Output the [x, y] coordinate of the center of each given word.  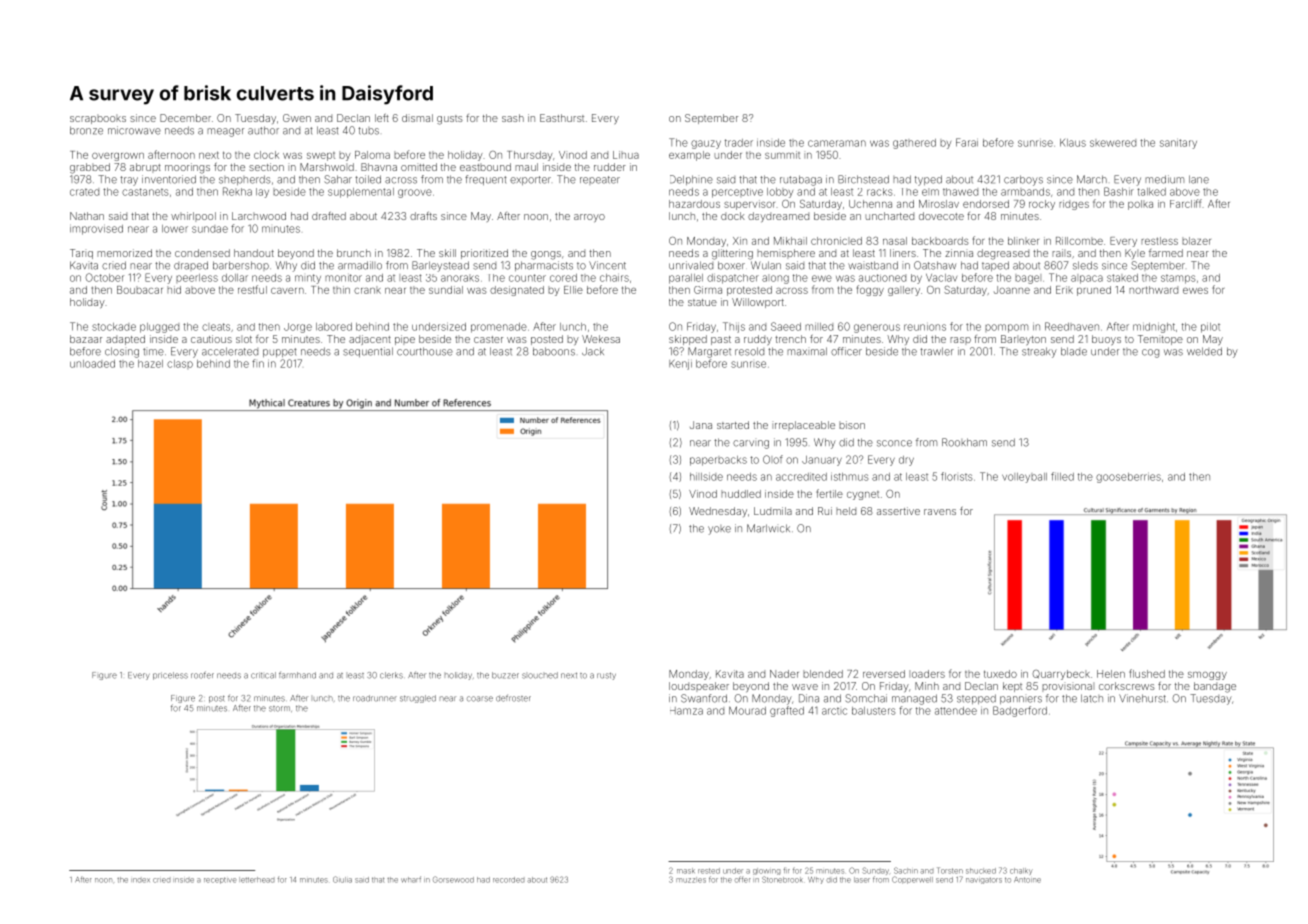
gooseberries [1128, 478]
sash [513, 118]
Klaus [1073, 143]
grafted [787, 711]
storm [279, 709]
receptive [220, 880]
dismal [417, 118]
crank [367, 290]
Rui [825, 511]
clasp [180, 364]
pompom [1006, 328]
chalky [1021, 871]
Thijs [734, 327]
